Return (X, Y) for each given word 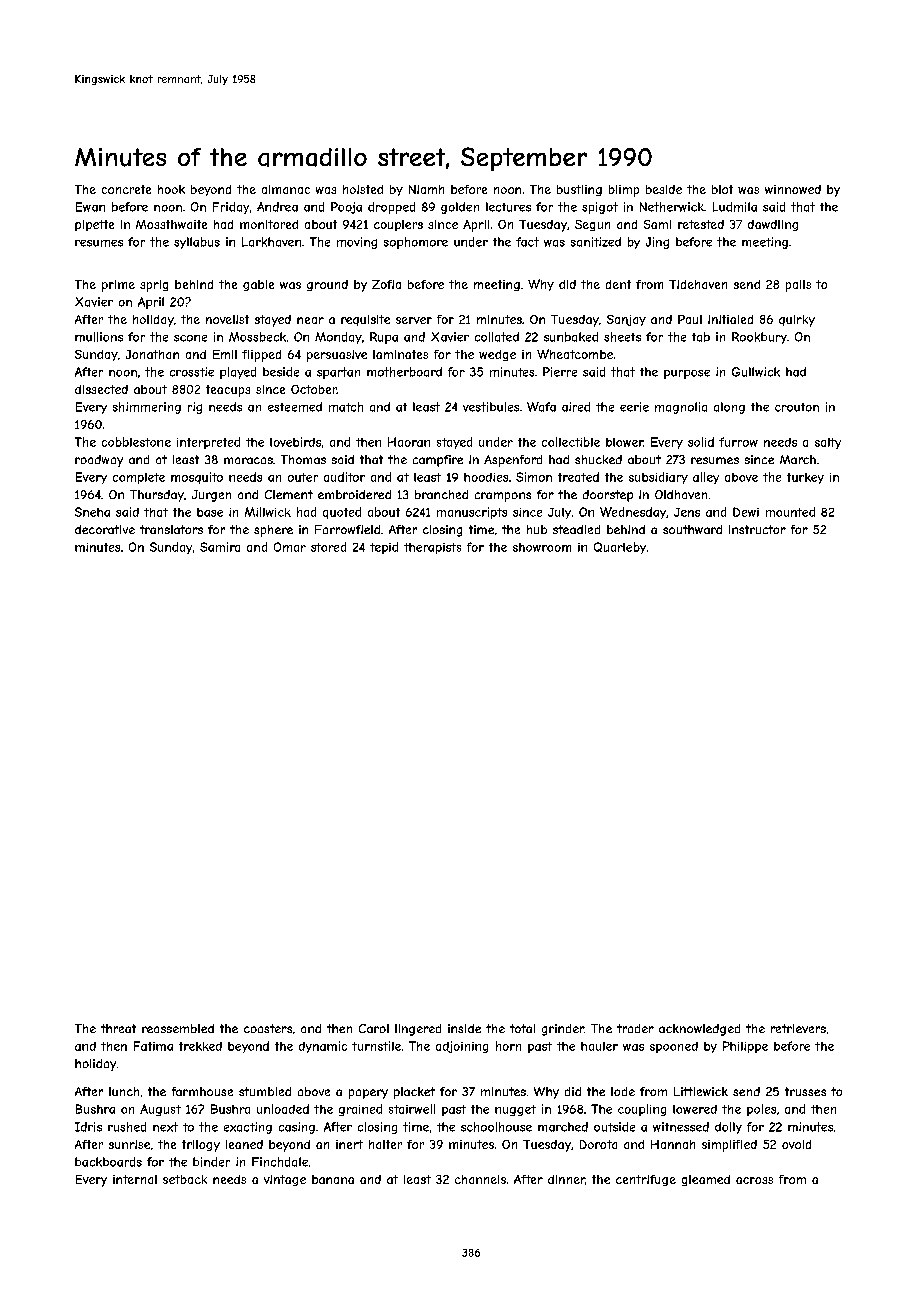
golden (460, 208)
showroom (542, 547)
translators (171, 529)
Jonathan (152, 354)
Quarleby (620, 548)
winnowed (793, 189)
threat (118, 1028)
